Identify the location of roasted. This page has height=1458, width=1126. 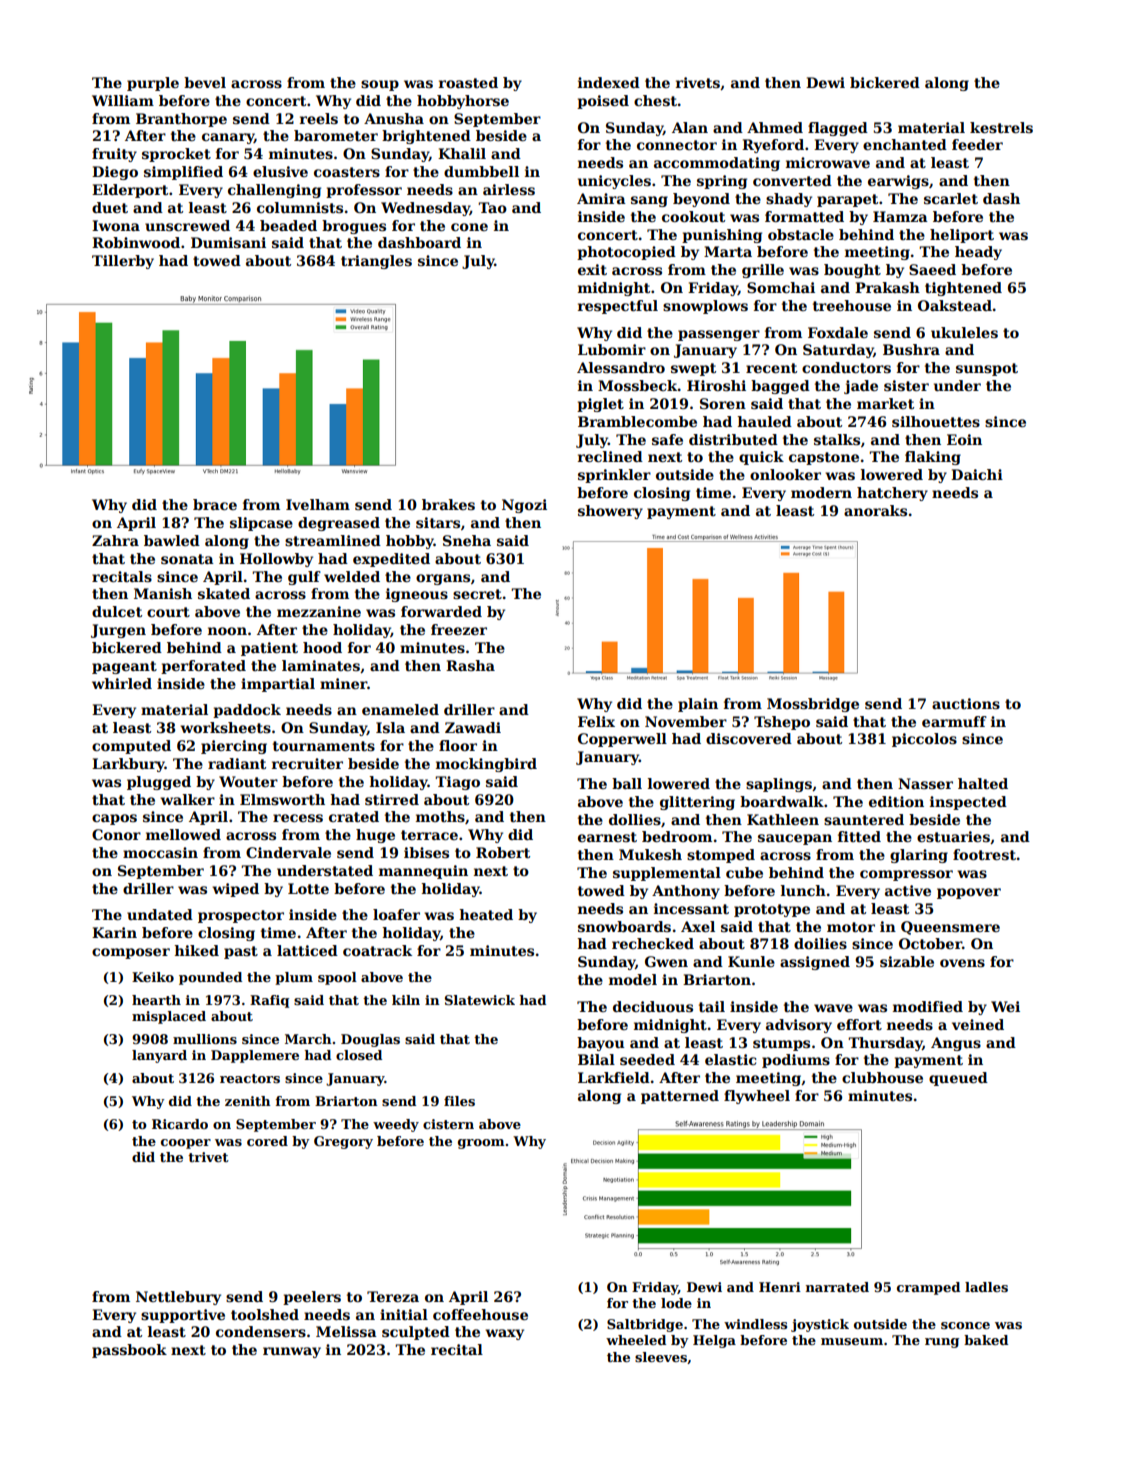
(468, 82).
